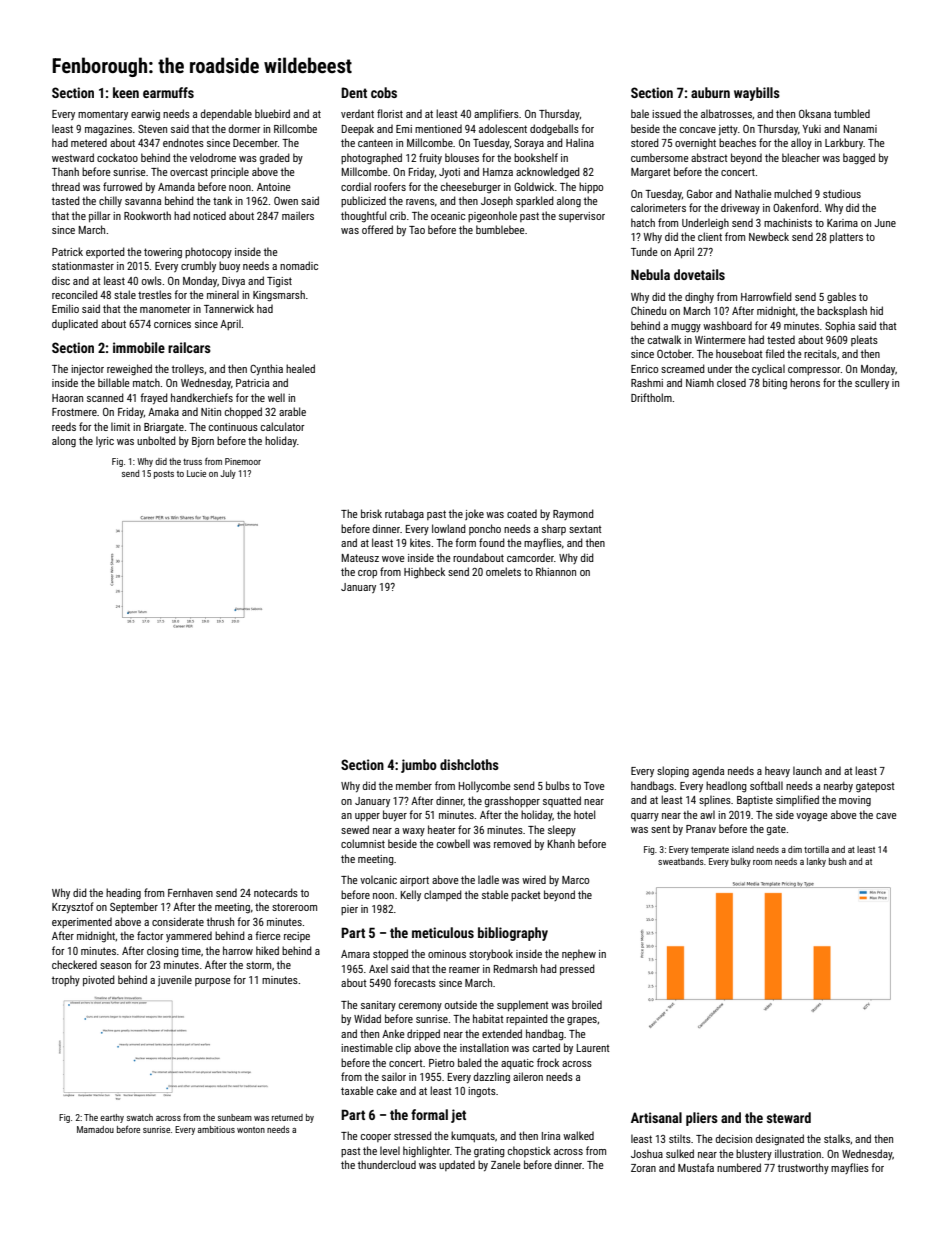 Image resolution: width=952 pixels, height=1233 pixels. What do you see at coordinates (123, 894) in the document?
I see `heading` at bounding box center [123, 894].
